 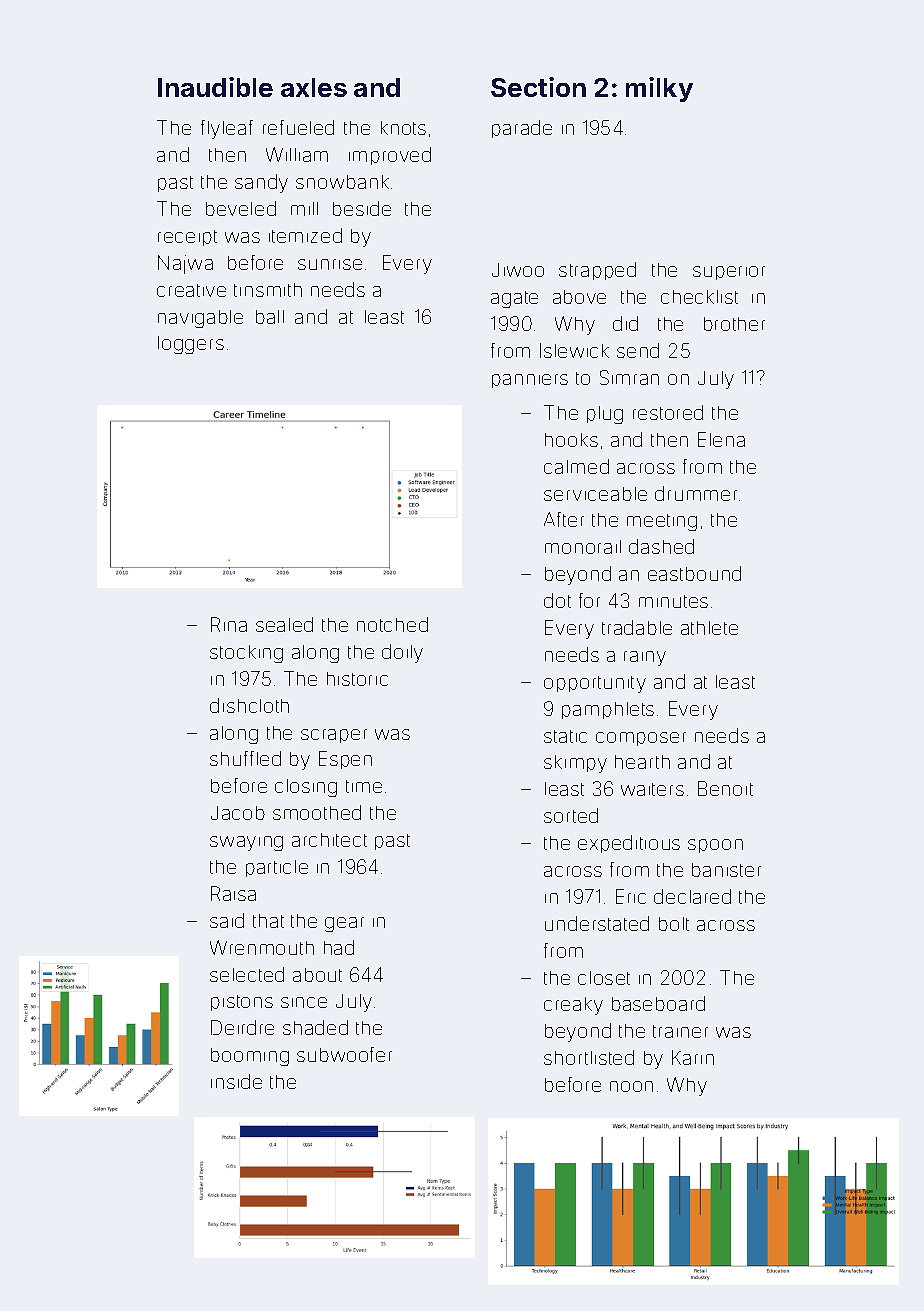 I want to click on about, so click(x=317, y=975).
